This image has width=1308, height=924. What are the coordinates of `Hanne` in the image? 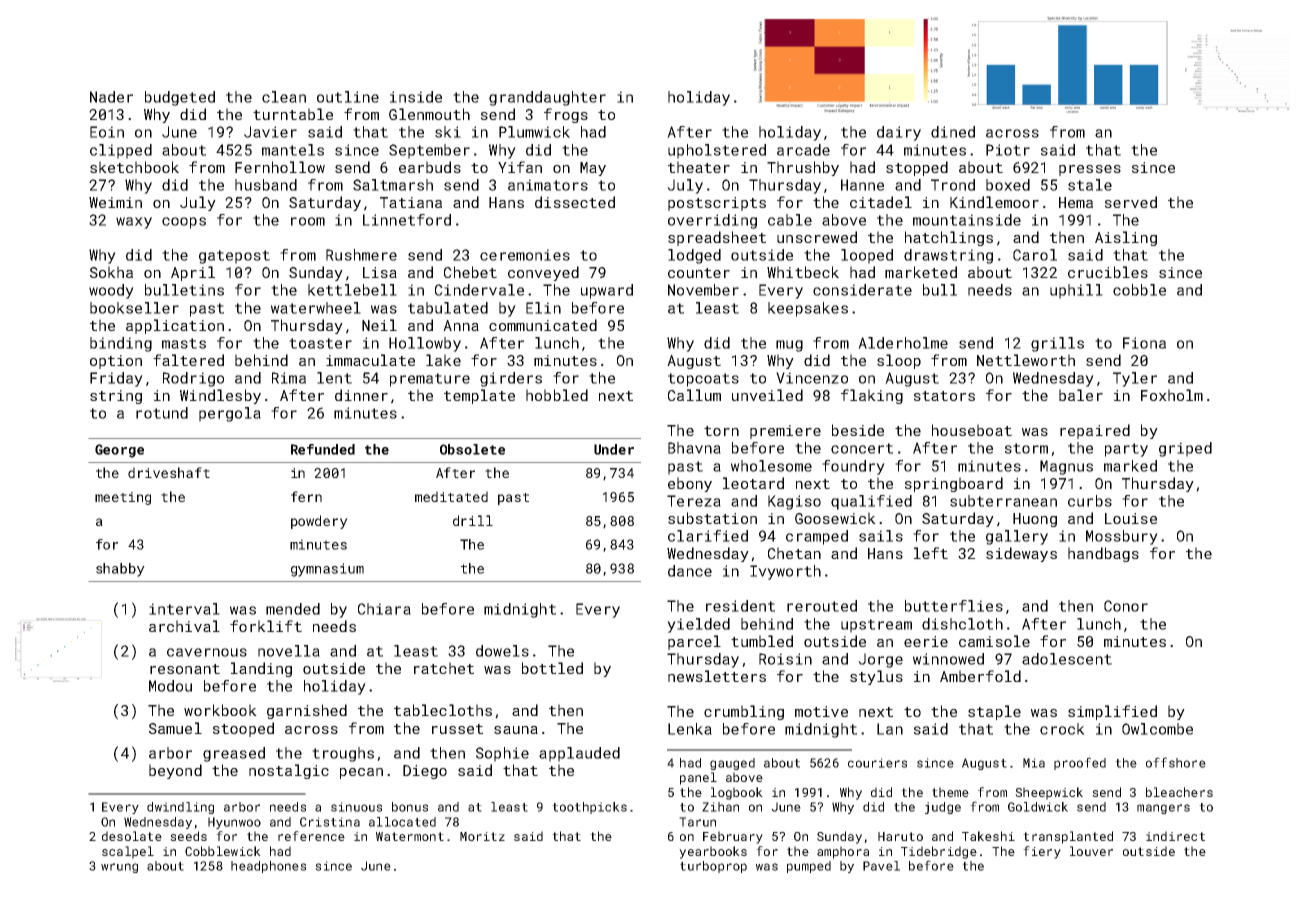 It's located at (862, 185).
